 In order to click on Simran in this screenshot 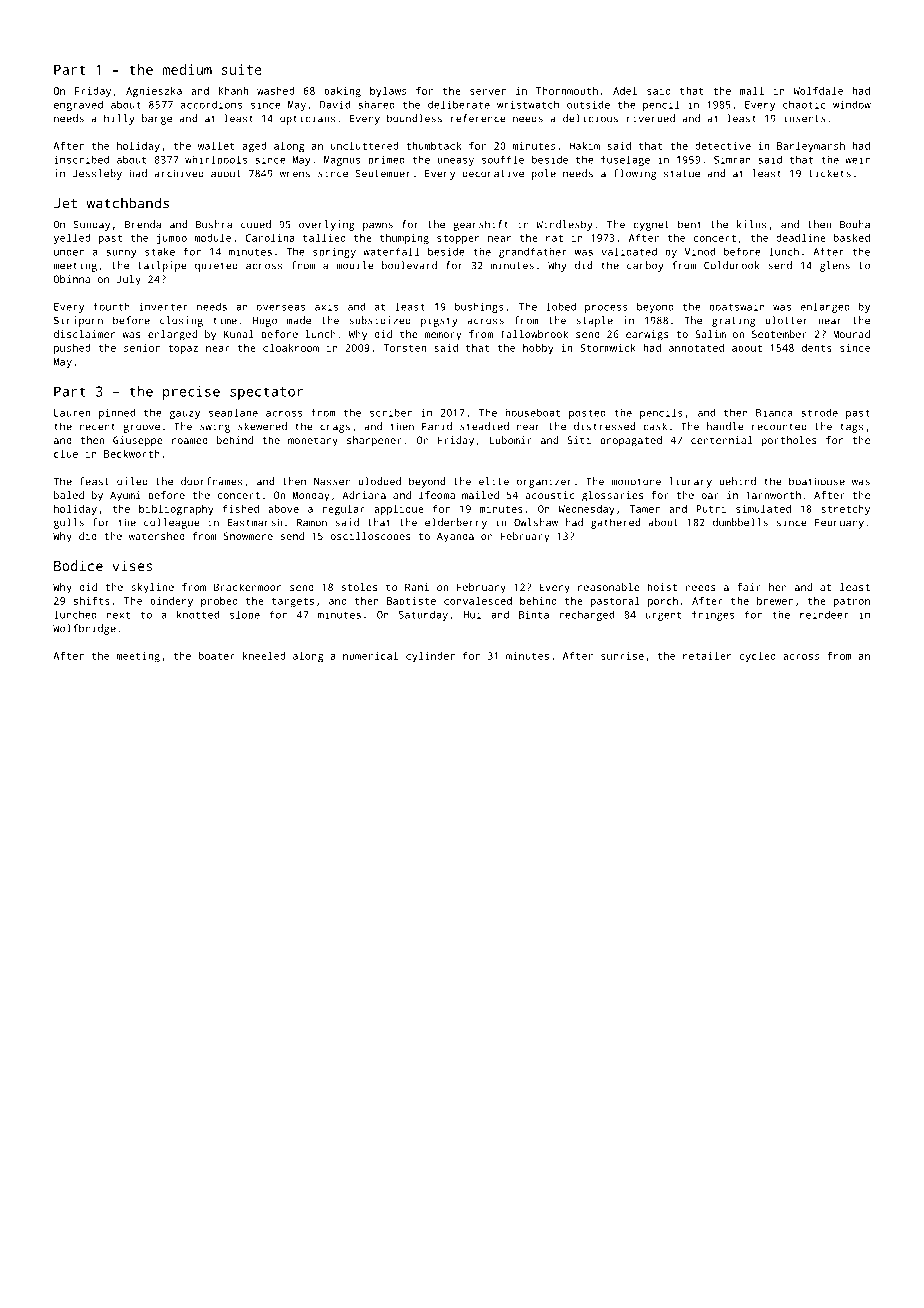, I will do `click(732, 160)`.
